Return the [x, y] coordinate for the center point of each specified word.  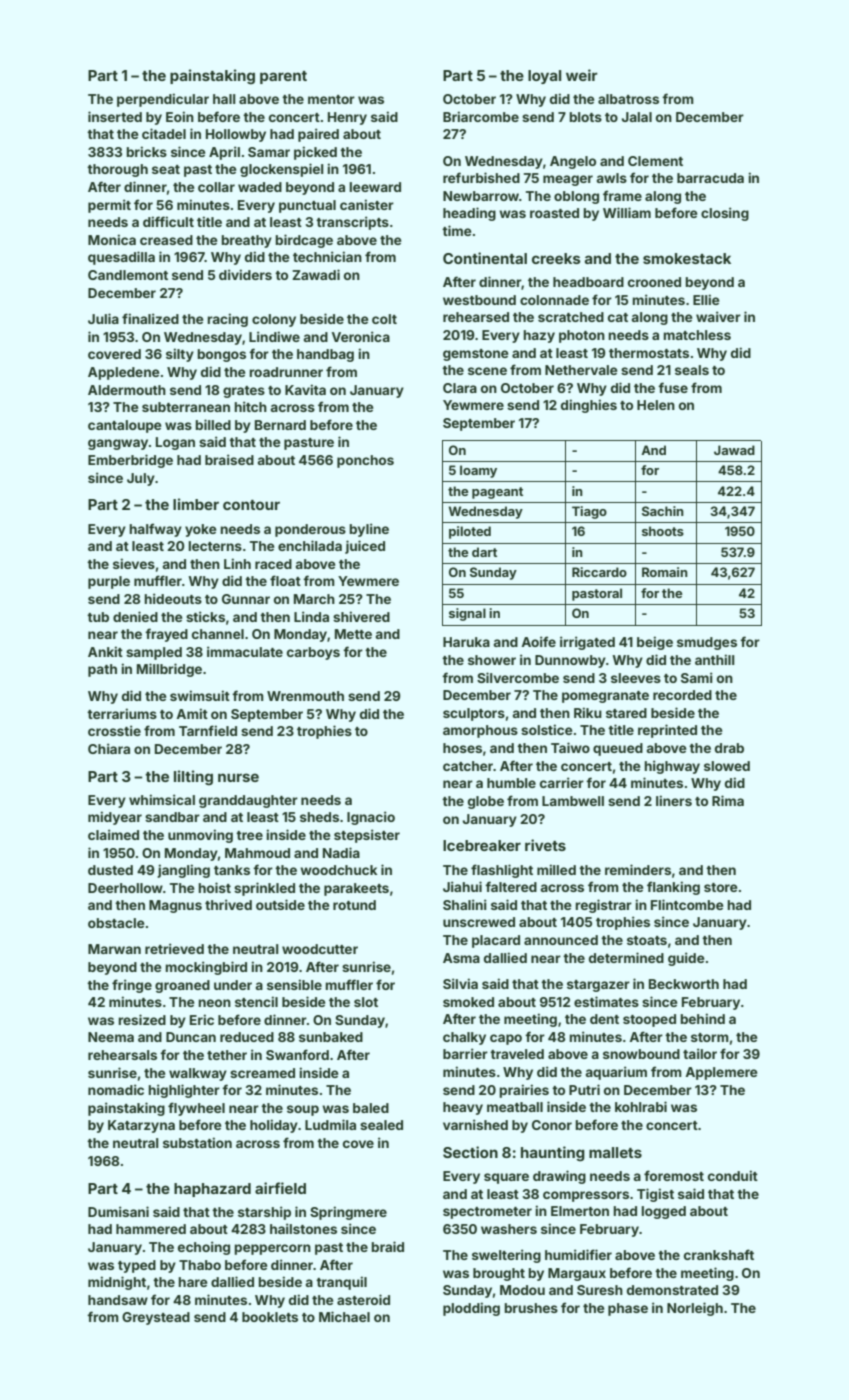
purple [109, 582]
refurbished [481, 177]
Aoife [538, 641]
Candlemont [128, 275]
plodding [471, 1309]
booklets [270, 1317]
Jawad [734, 450]
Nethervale [581, 370]
